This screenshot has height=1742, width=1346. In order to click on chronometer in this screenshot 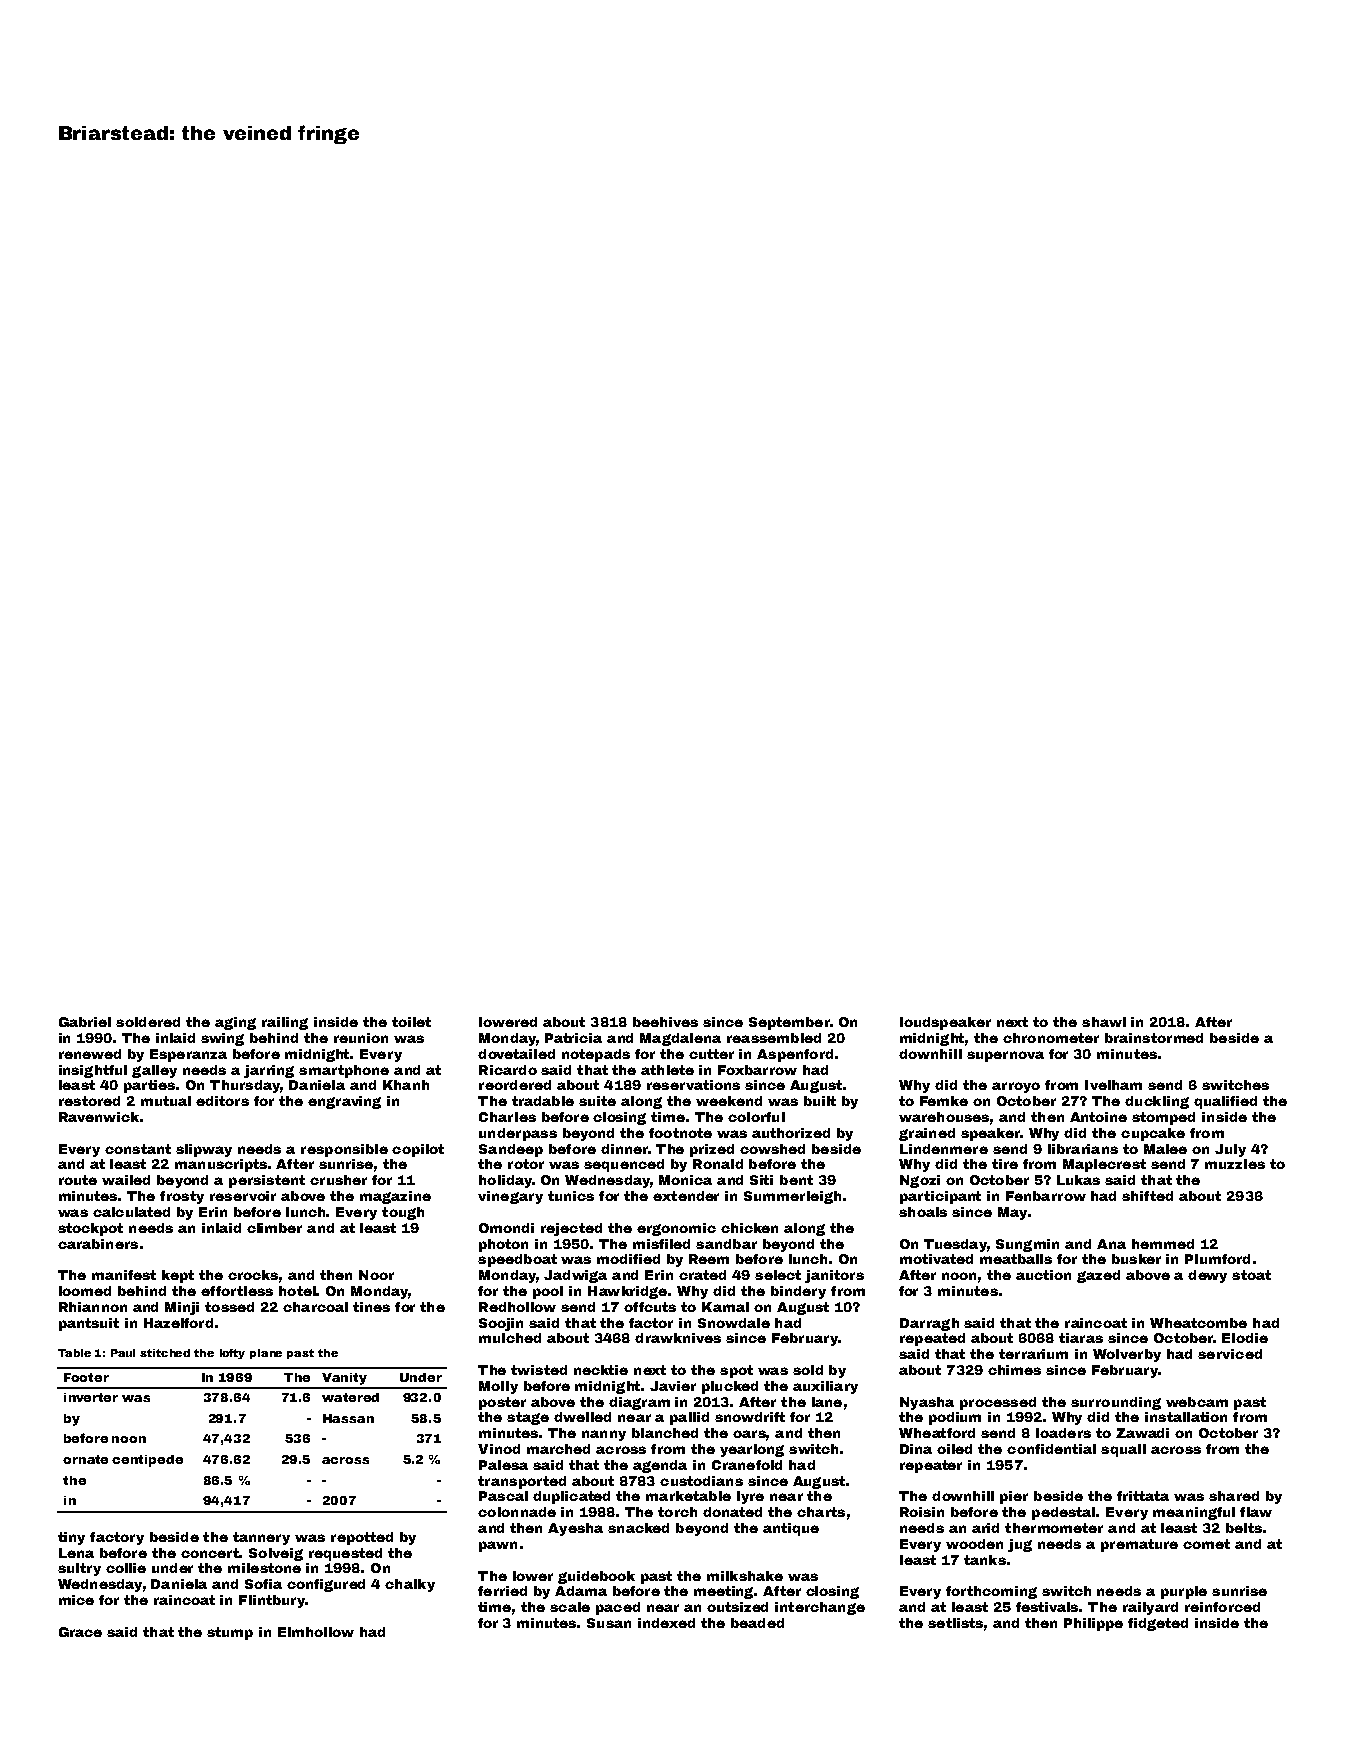, I will do `click(1051, 1038)`.
